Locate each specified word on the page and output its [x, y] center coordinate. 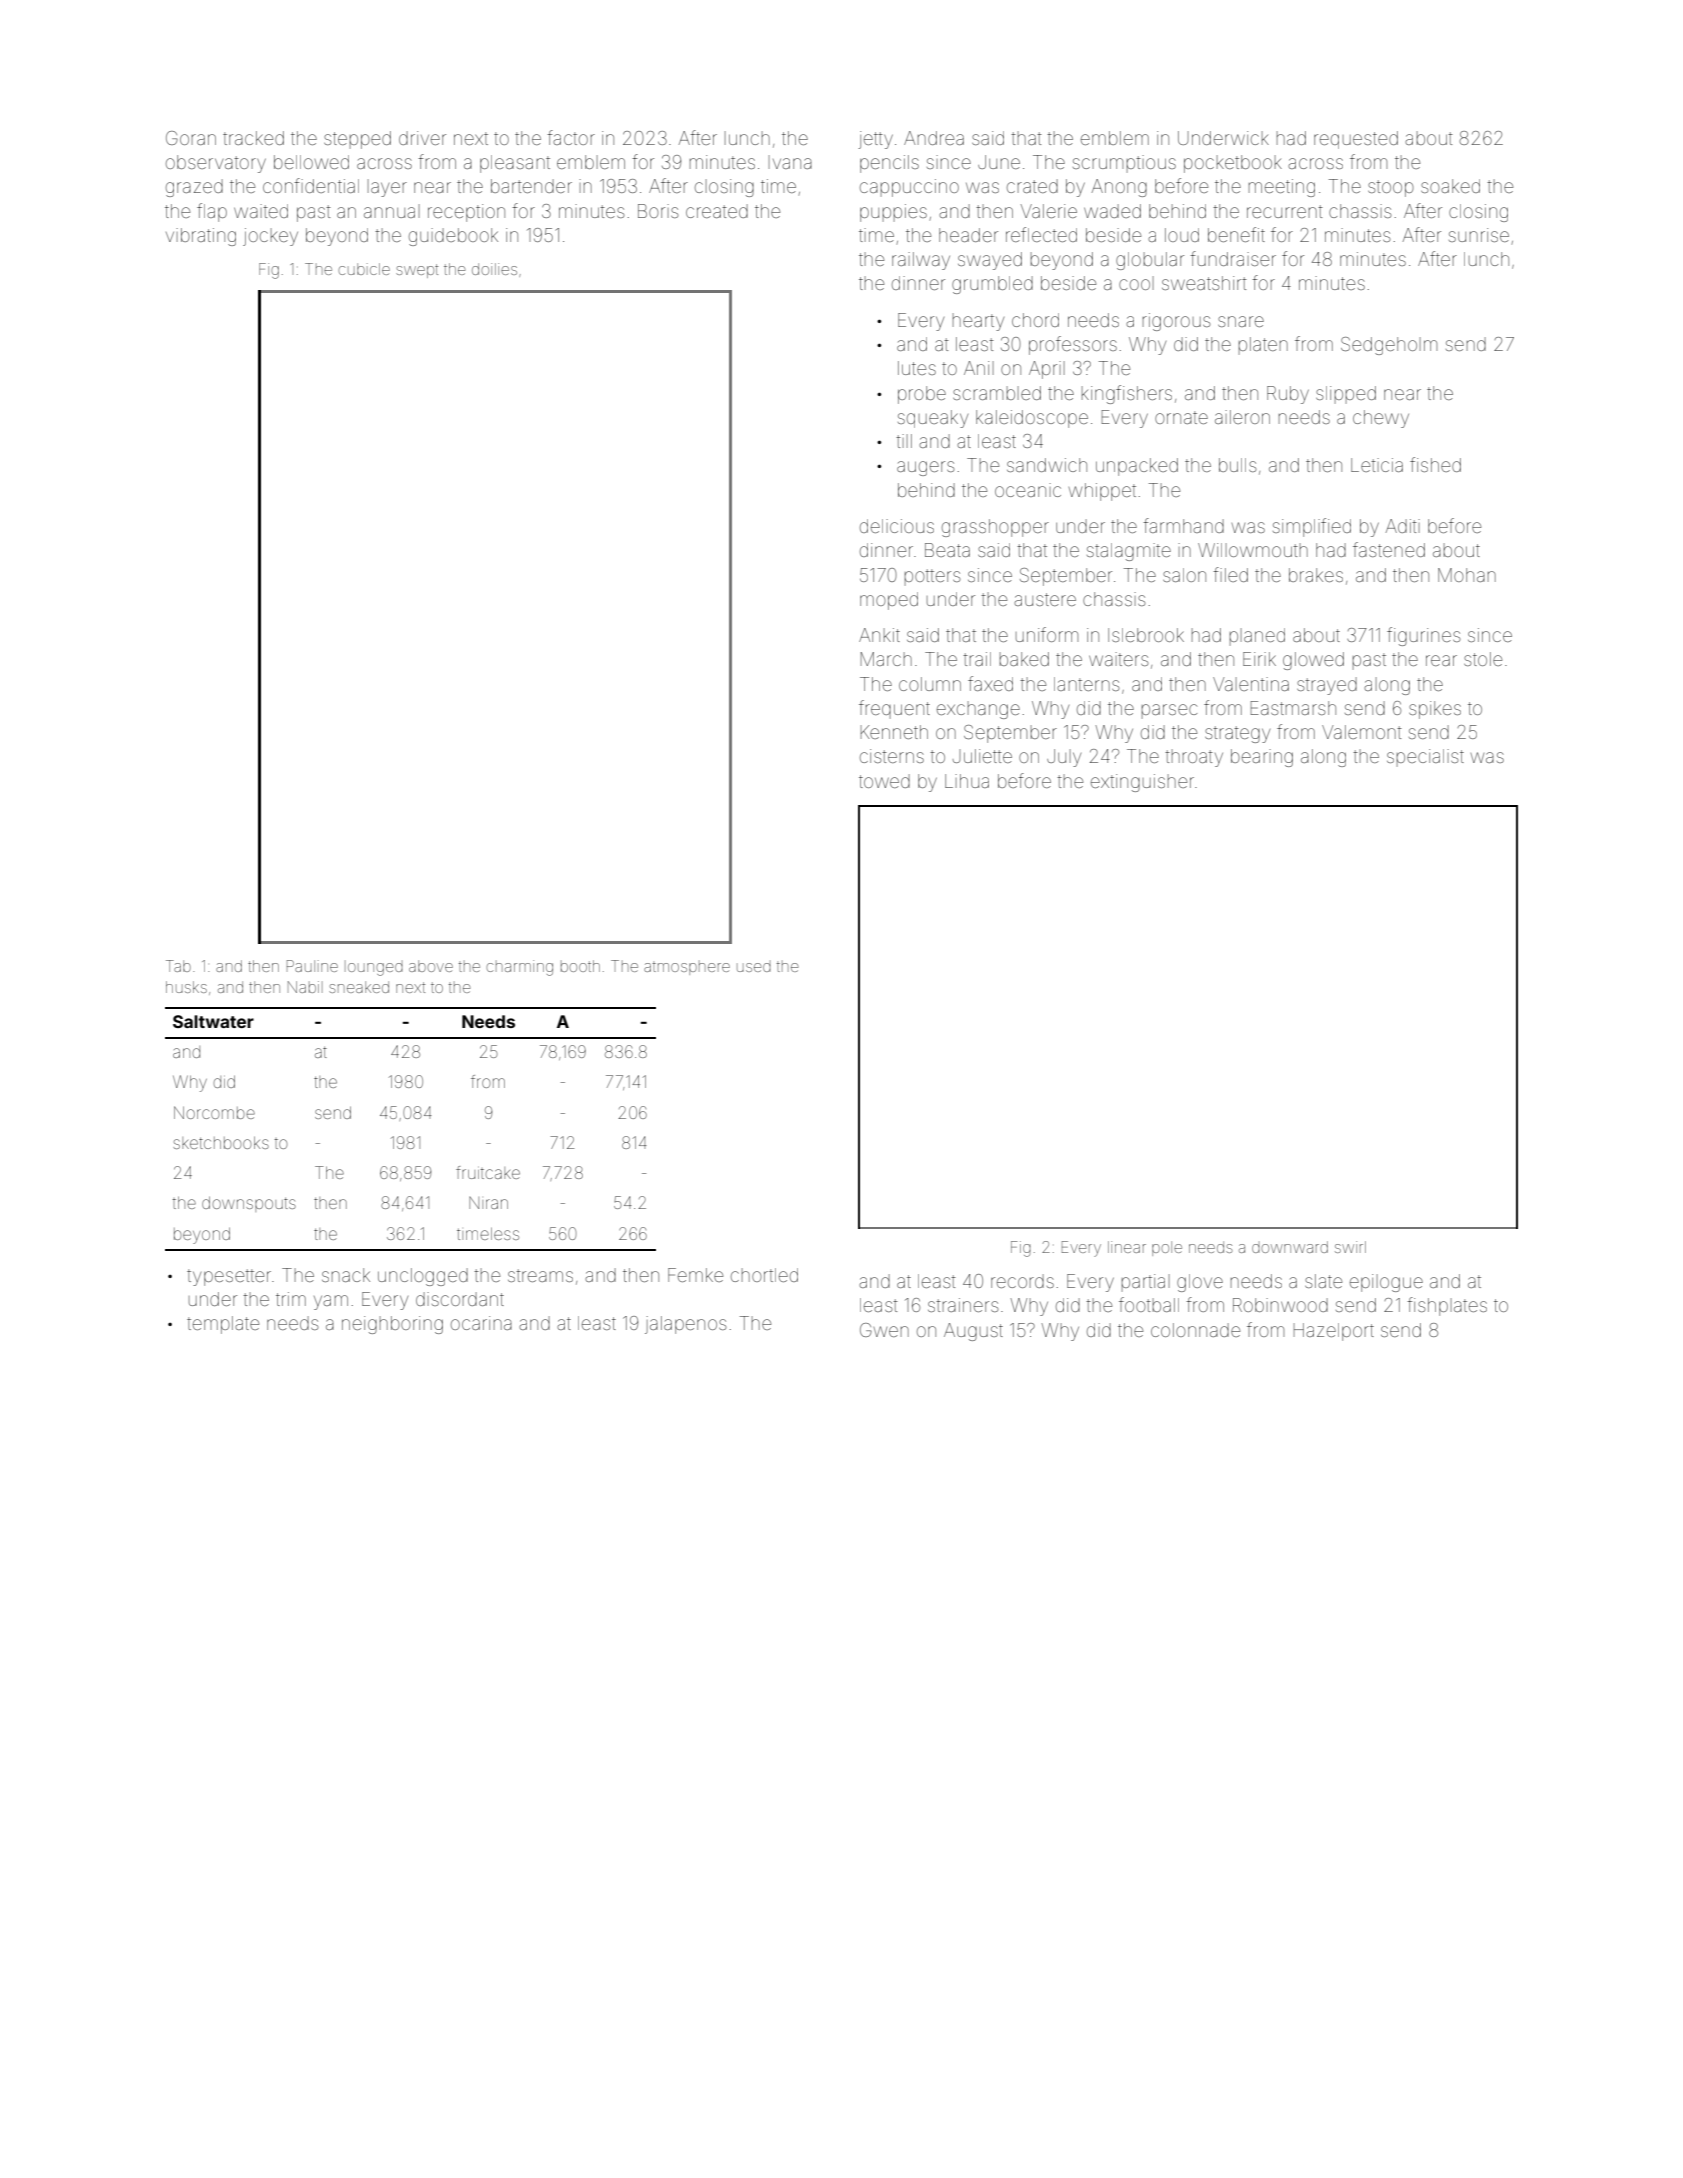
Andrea [934, 138]
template [223, 1325]
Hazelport [1334, 1332]
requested [1356, 140]
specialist [1425, 758]
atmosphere [687, 968]
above [431, 966]
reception [466, 213]
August [973, 1332]
